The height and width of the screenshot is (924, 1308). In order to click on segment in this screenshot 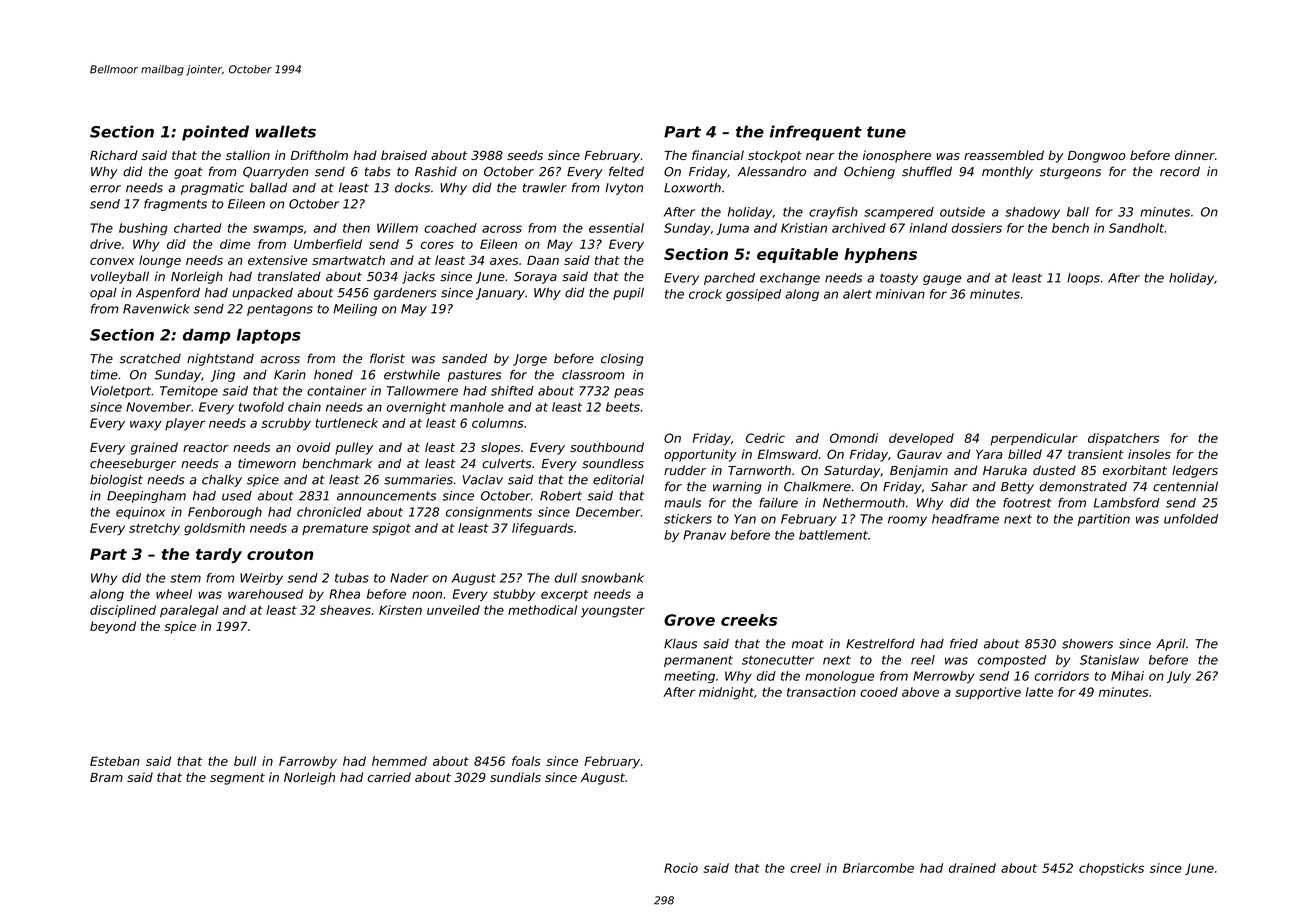, I will do `click(237, 779)`.
